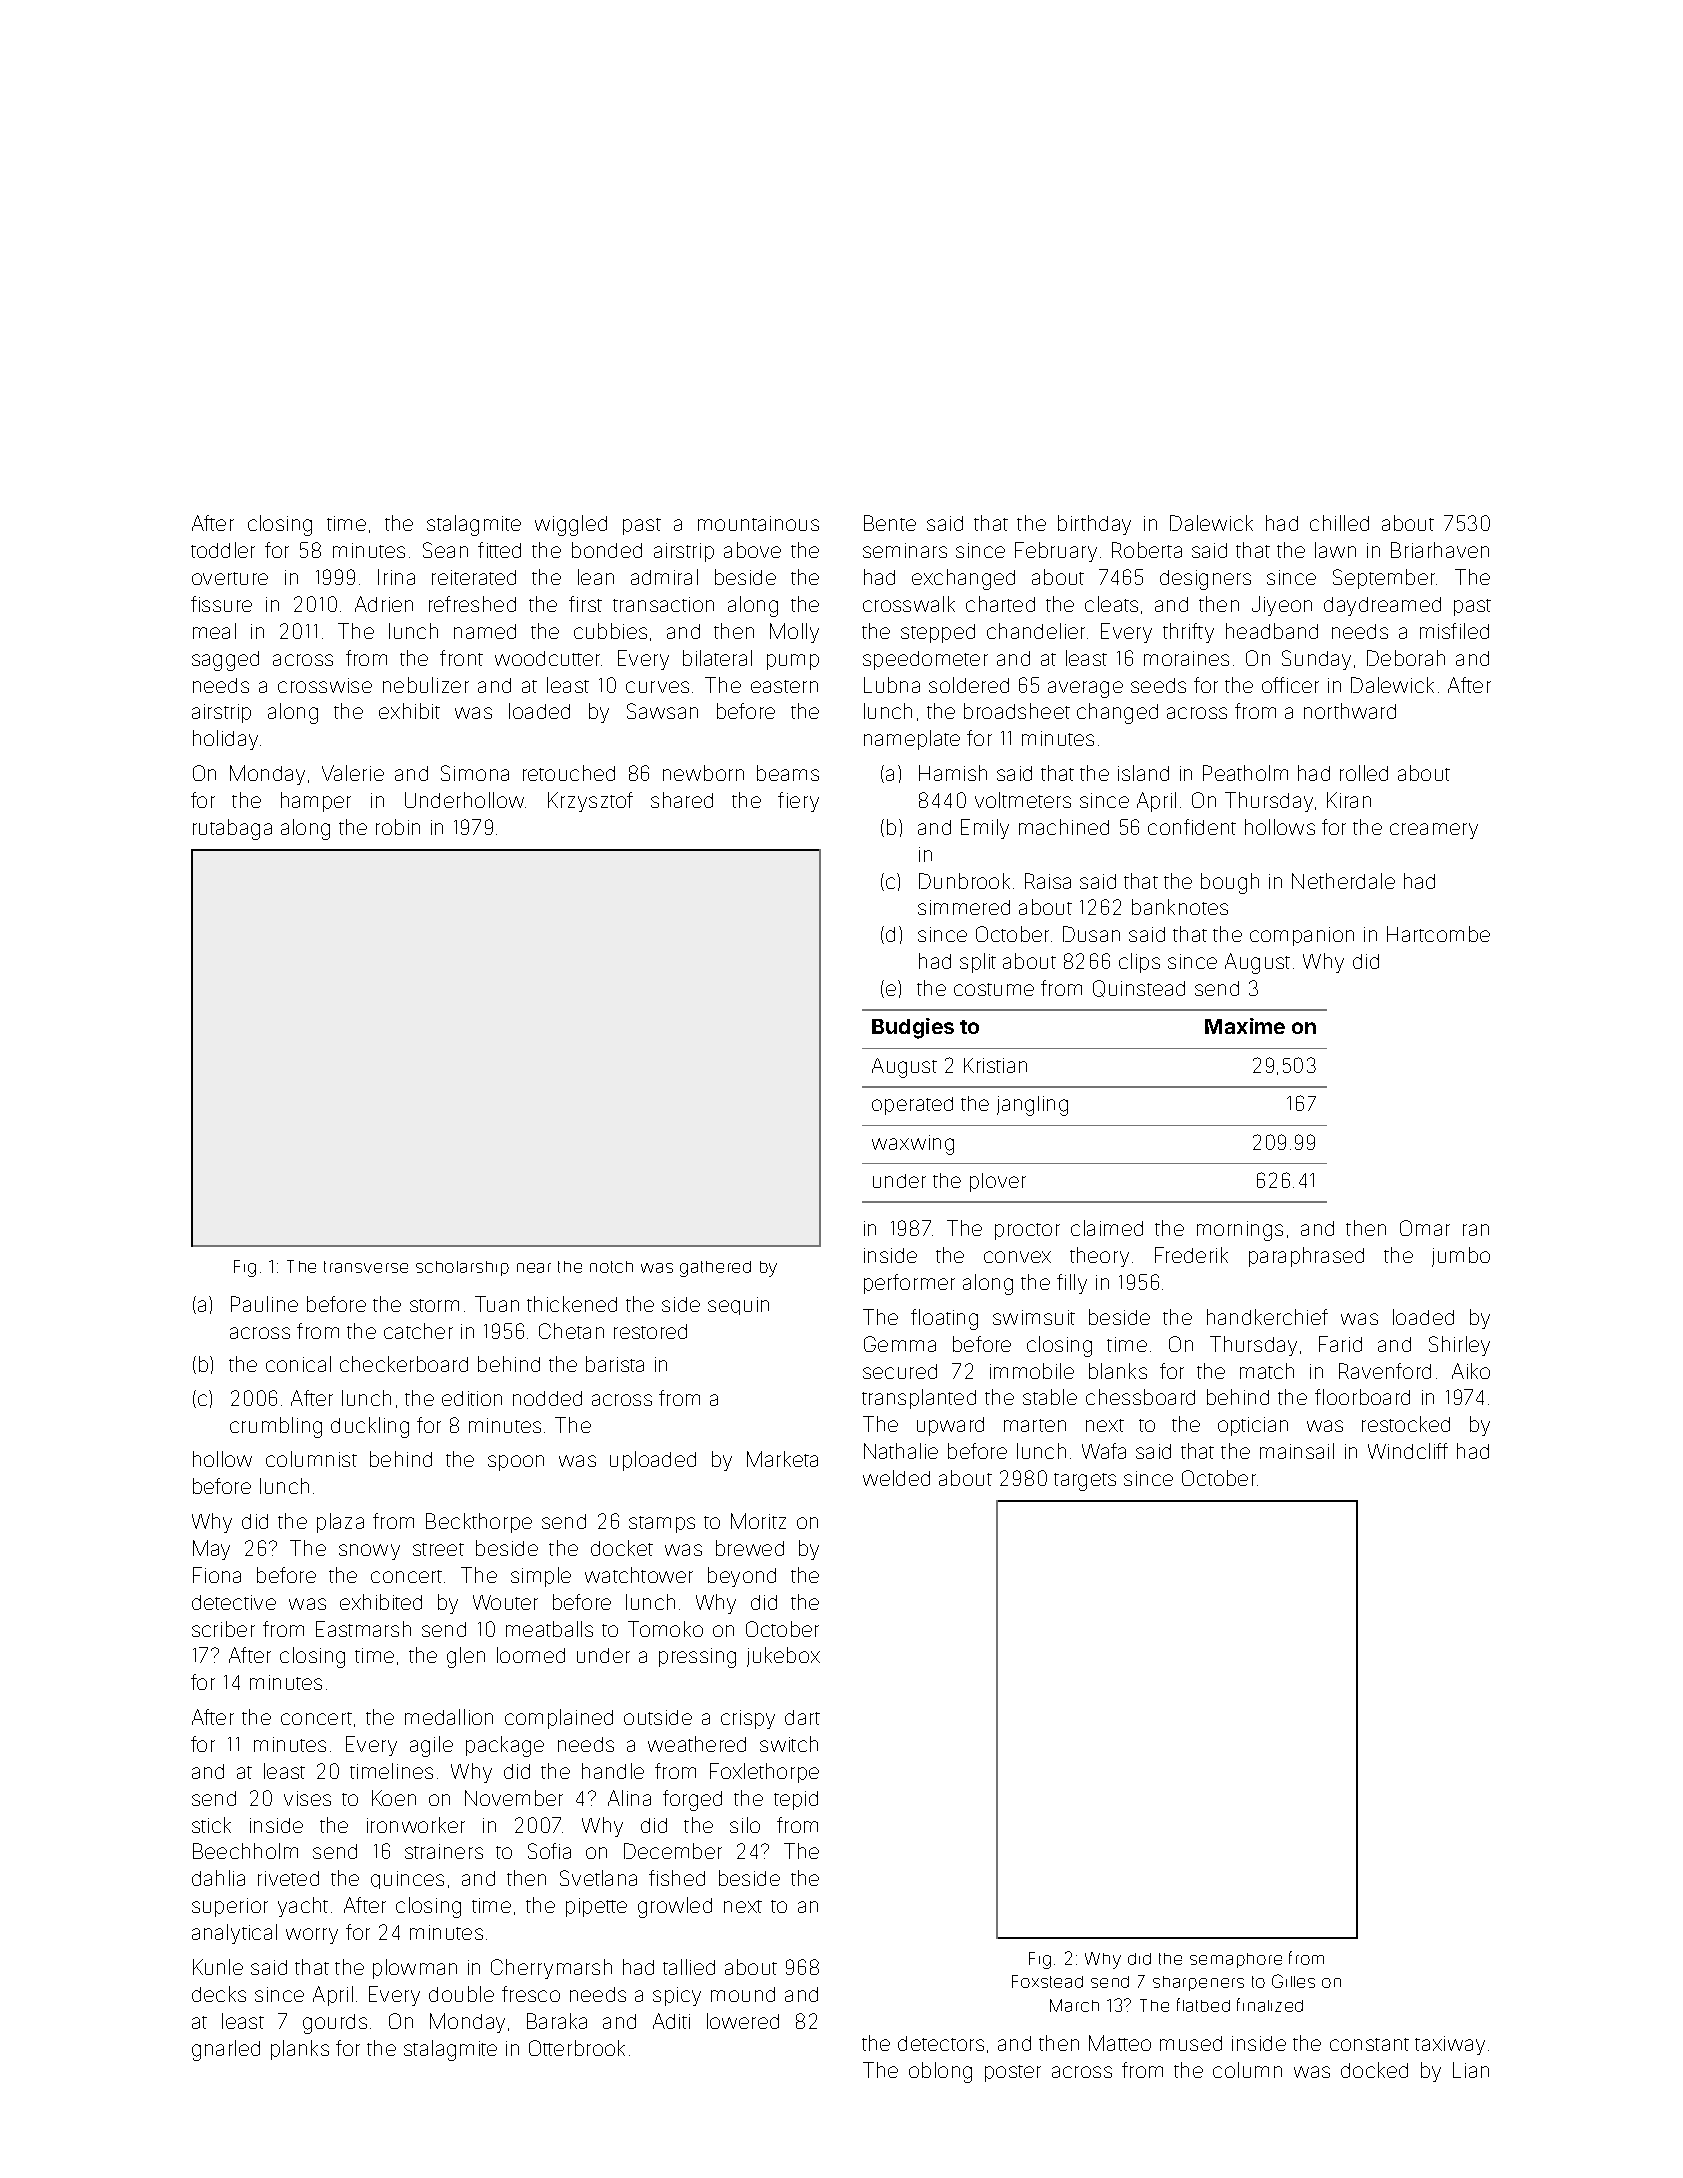  What do you see at coordinates (226, 2050) in the page?
I see `gnarled` at bounding box center [226, 2050].
